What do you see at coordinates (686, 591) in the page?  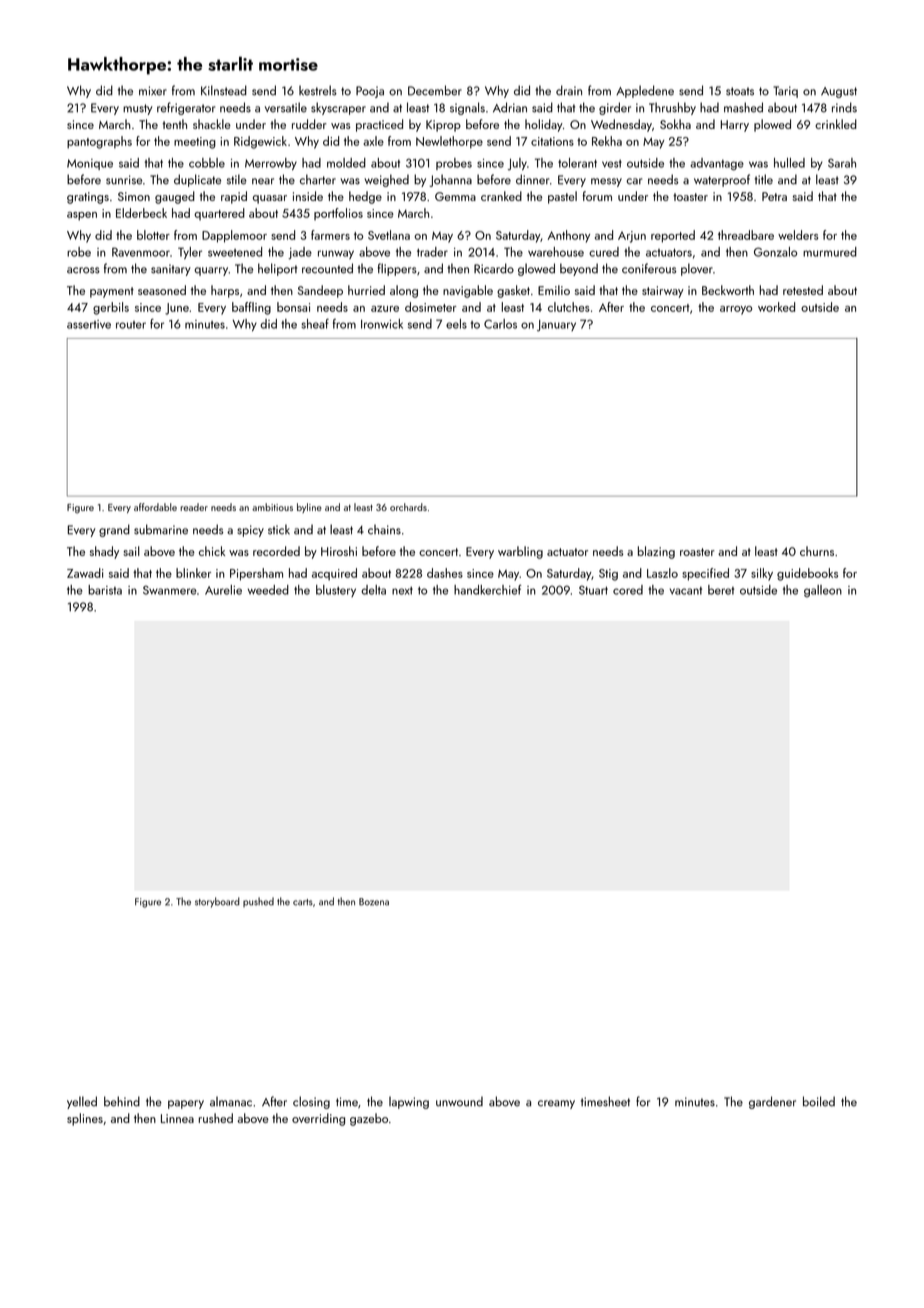 I see `vacant` at bounding box center [686, 591].
